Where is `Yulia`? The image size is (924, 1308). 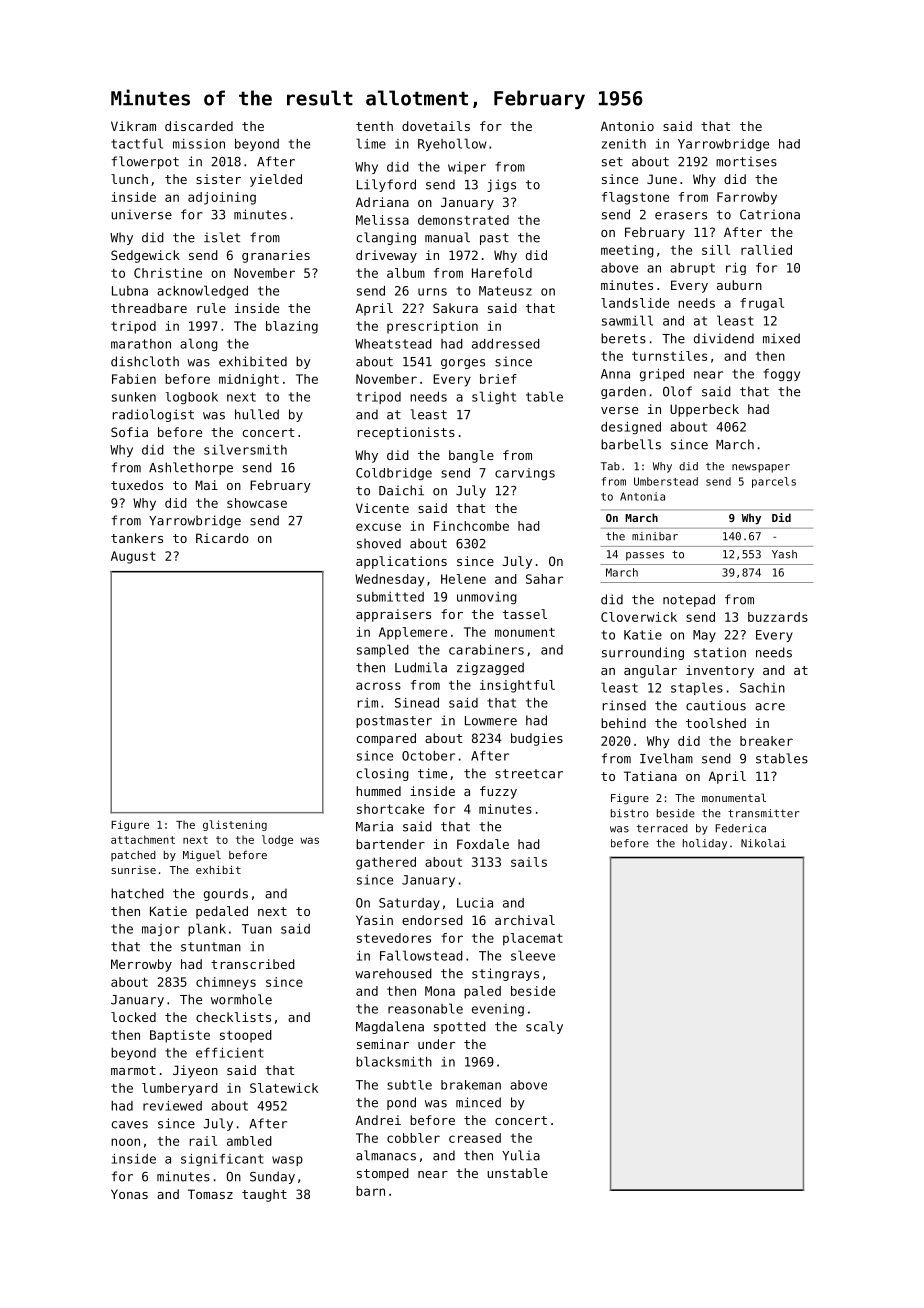
Yulia is located at coordinates (521, 1155).
